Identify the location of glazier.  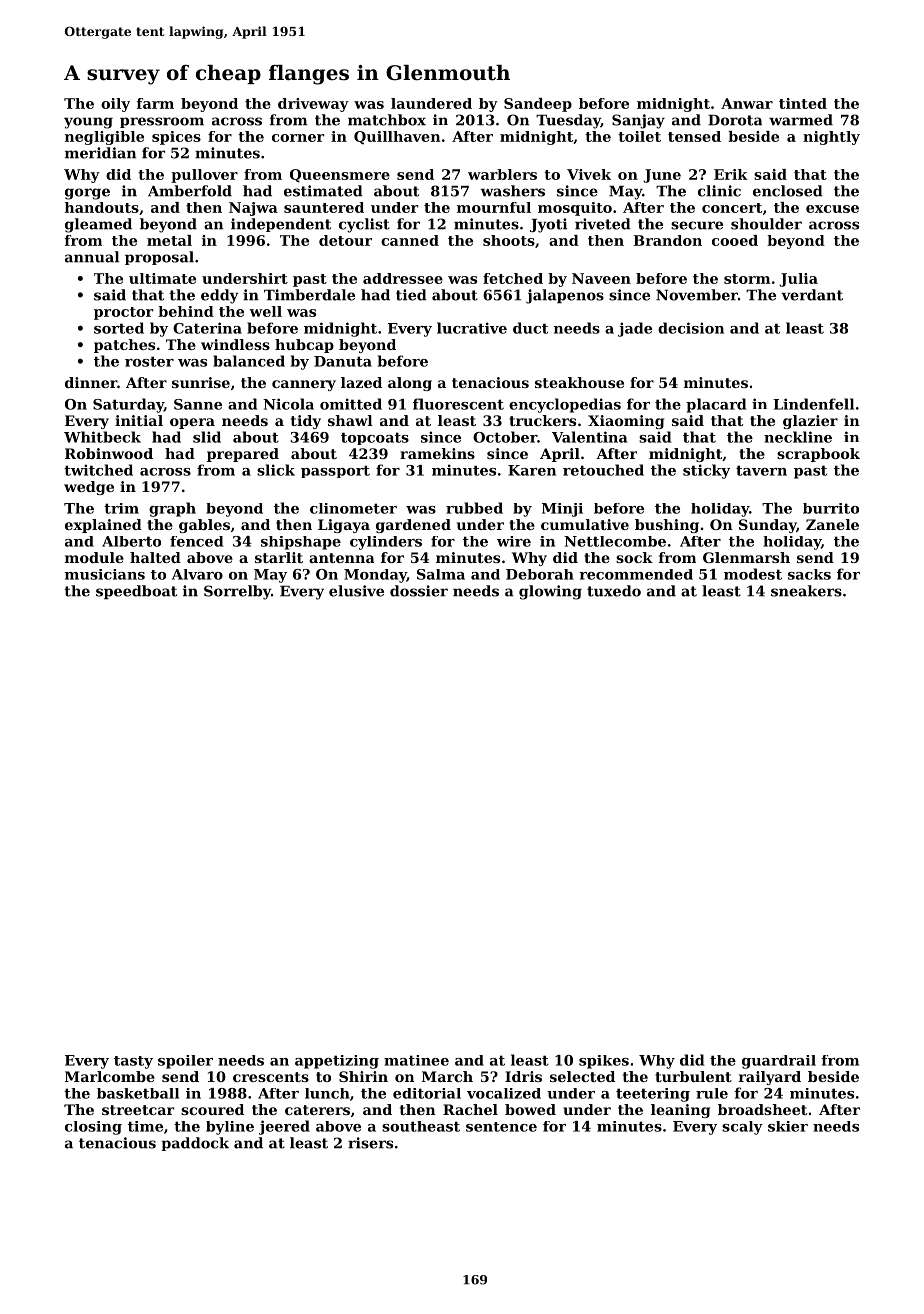
(810, 422).
